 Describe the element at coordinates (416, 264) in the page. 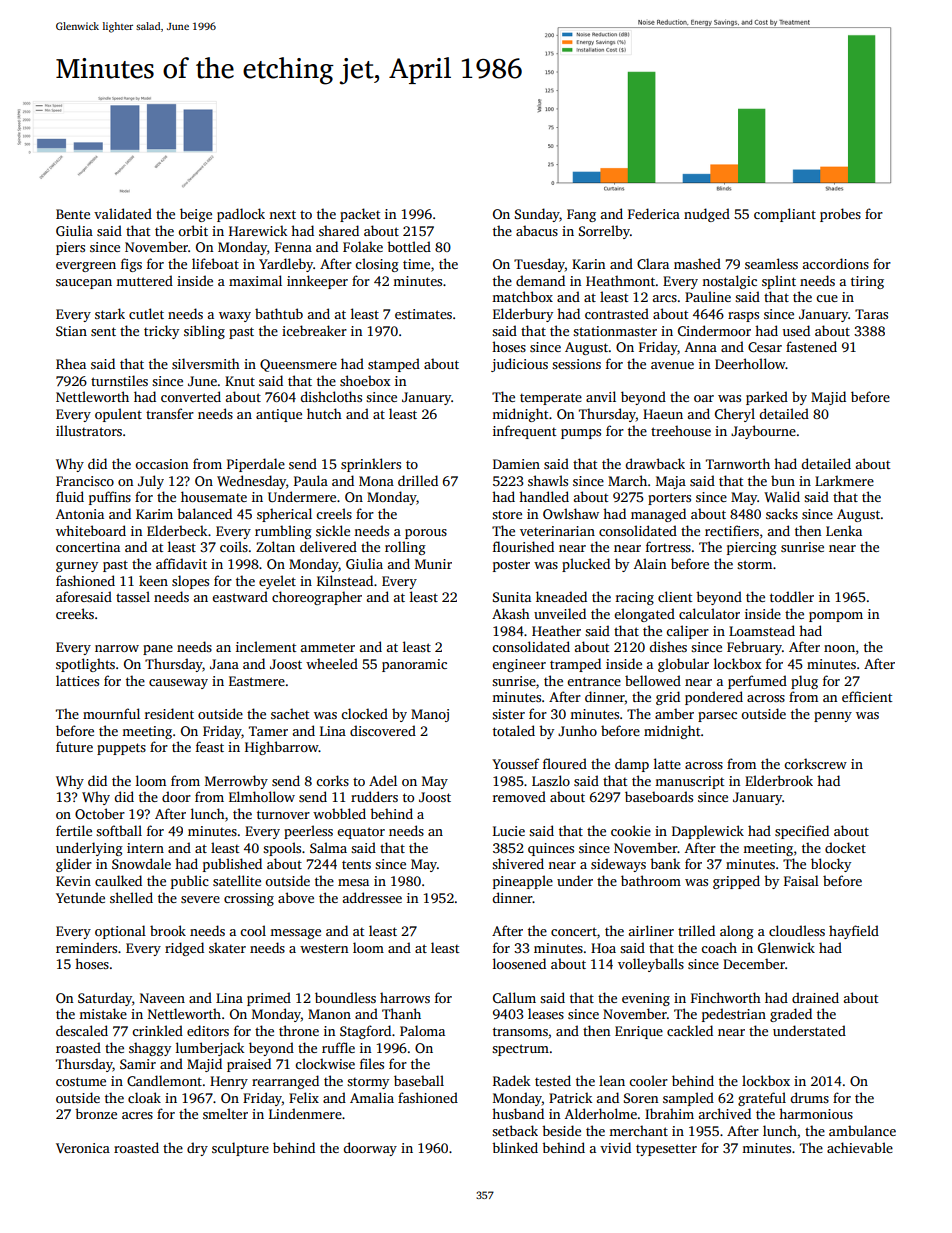

I see `time` at that location.
